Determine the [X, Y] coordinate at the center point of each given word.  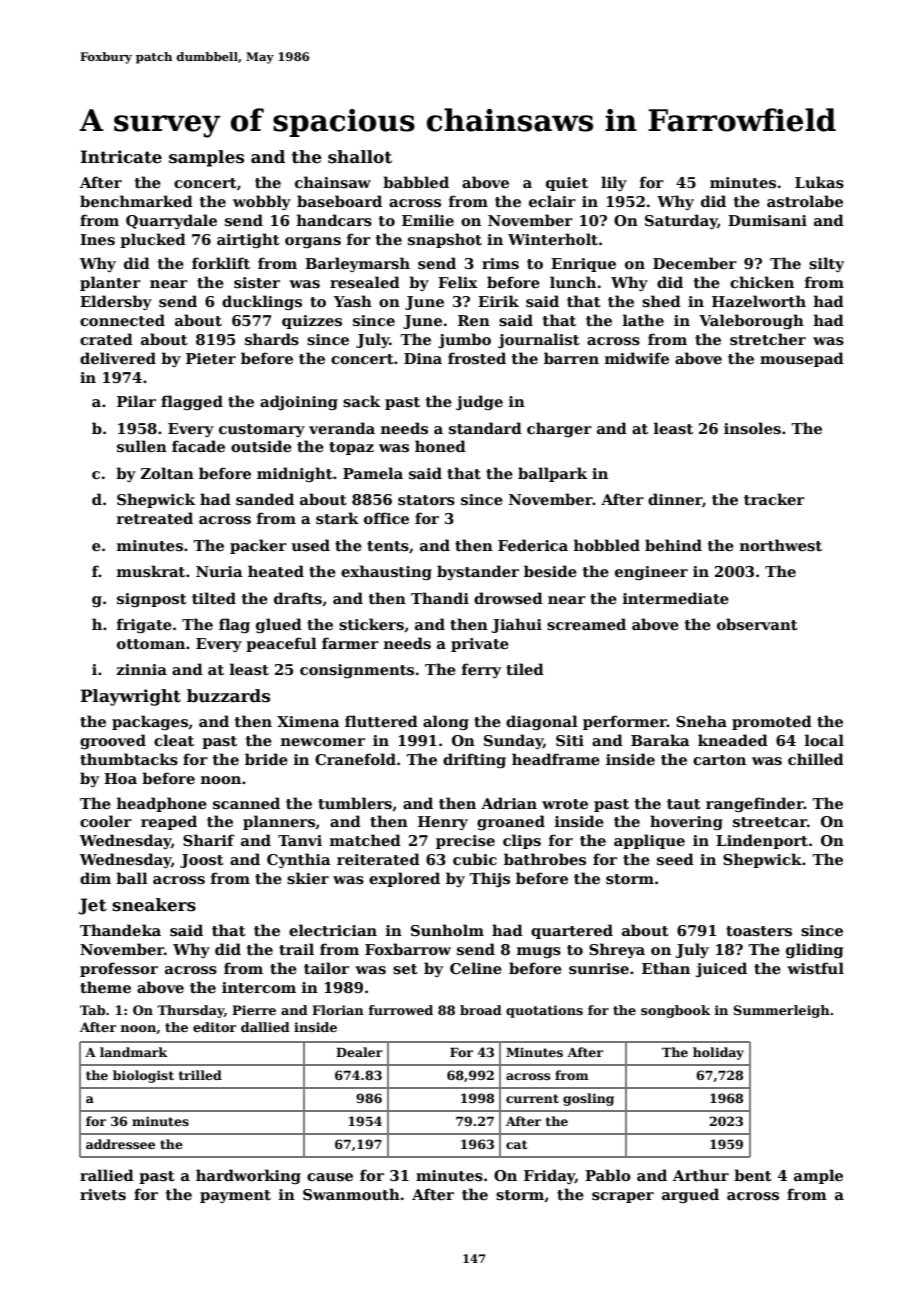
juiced [721, 969]
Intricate [121, 157]
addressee [120, 1144]
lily [614, 183]
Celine [476, 968]
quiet [567, 184]
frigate [144, 625]
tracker [774, 499]
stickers [371, 624]
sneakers [154, 905]
